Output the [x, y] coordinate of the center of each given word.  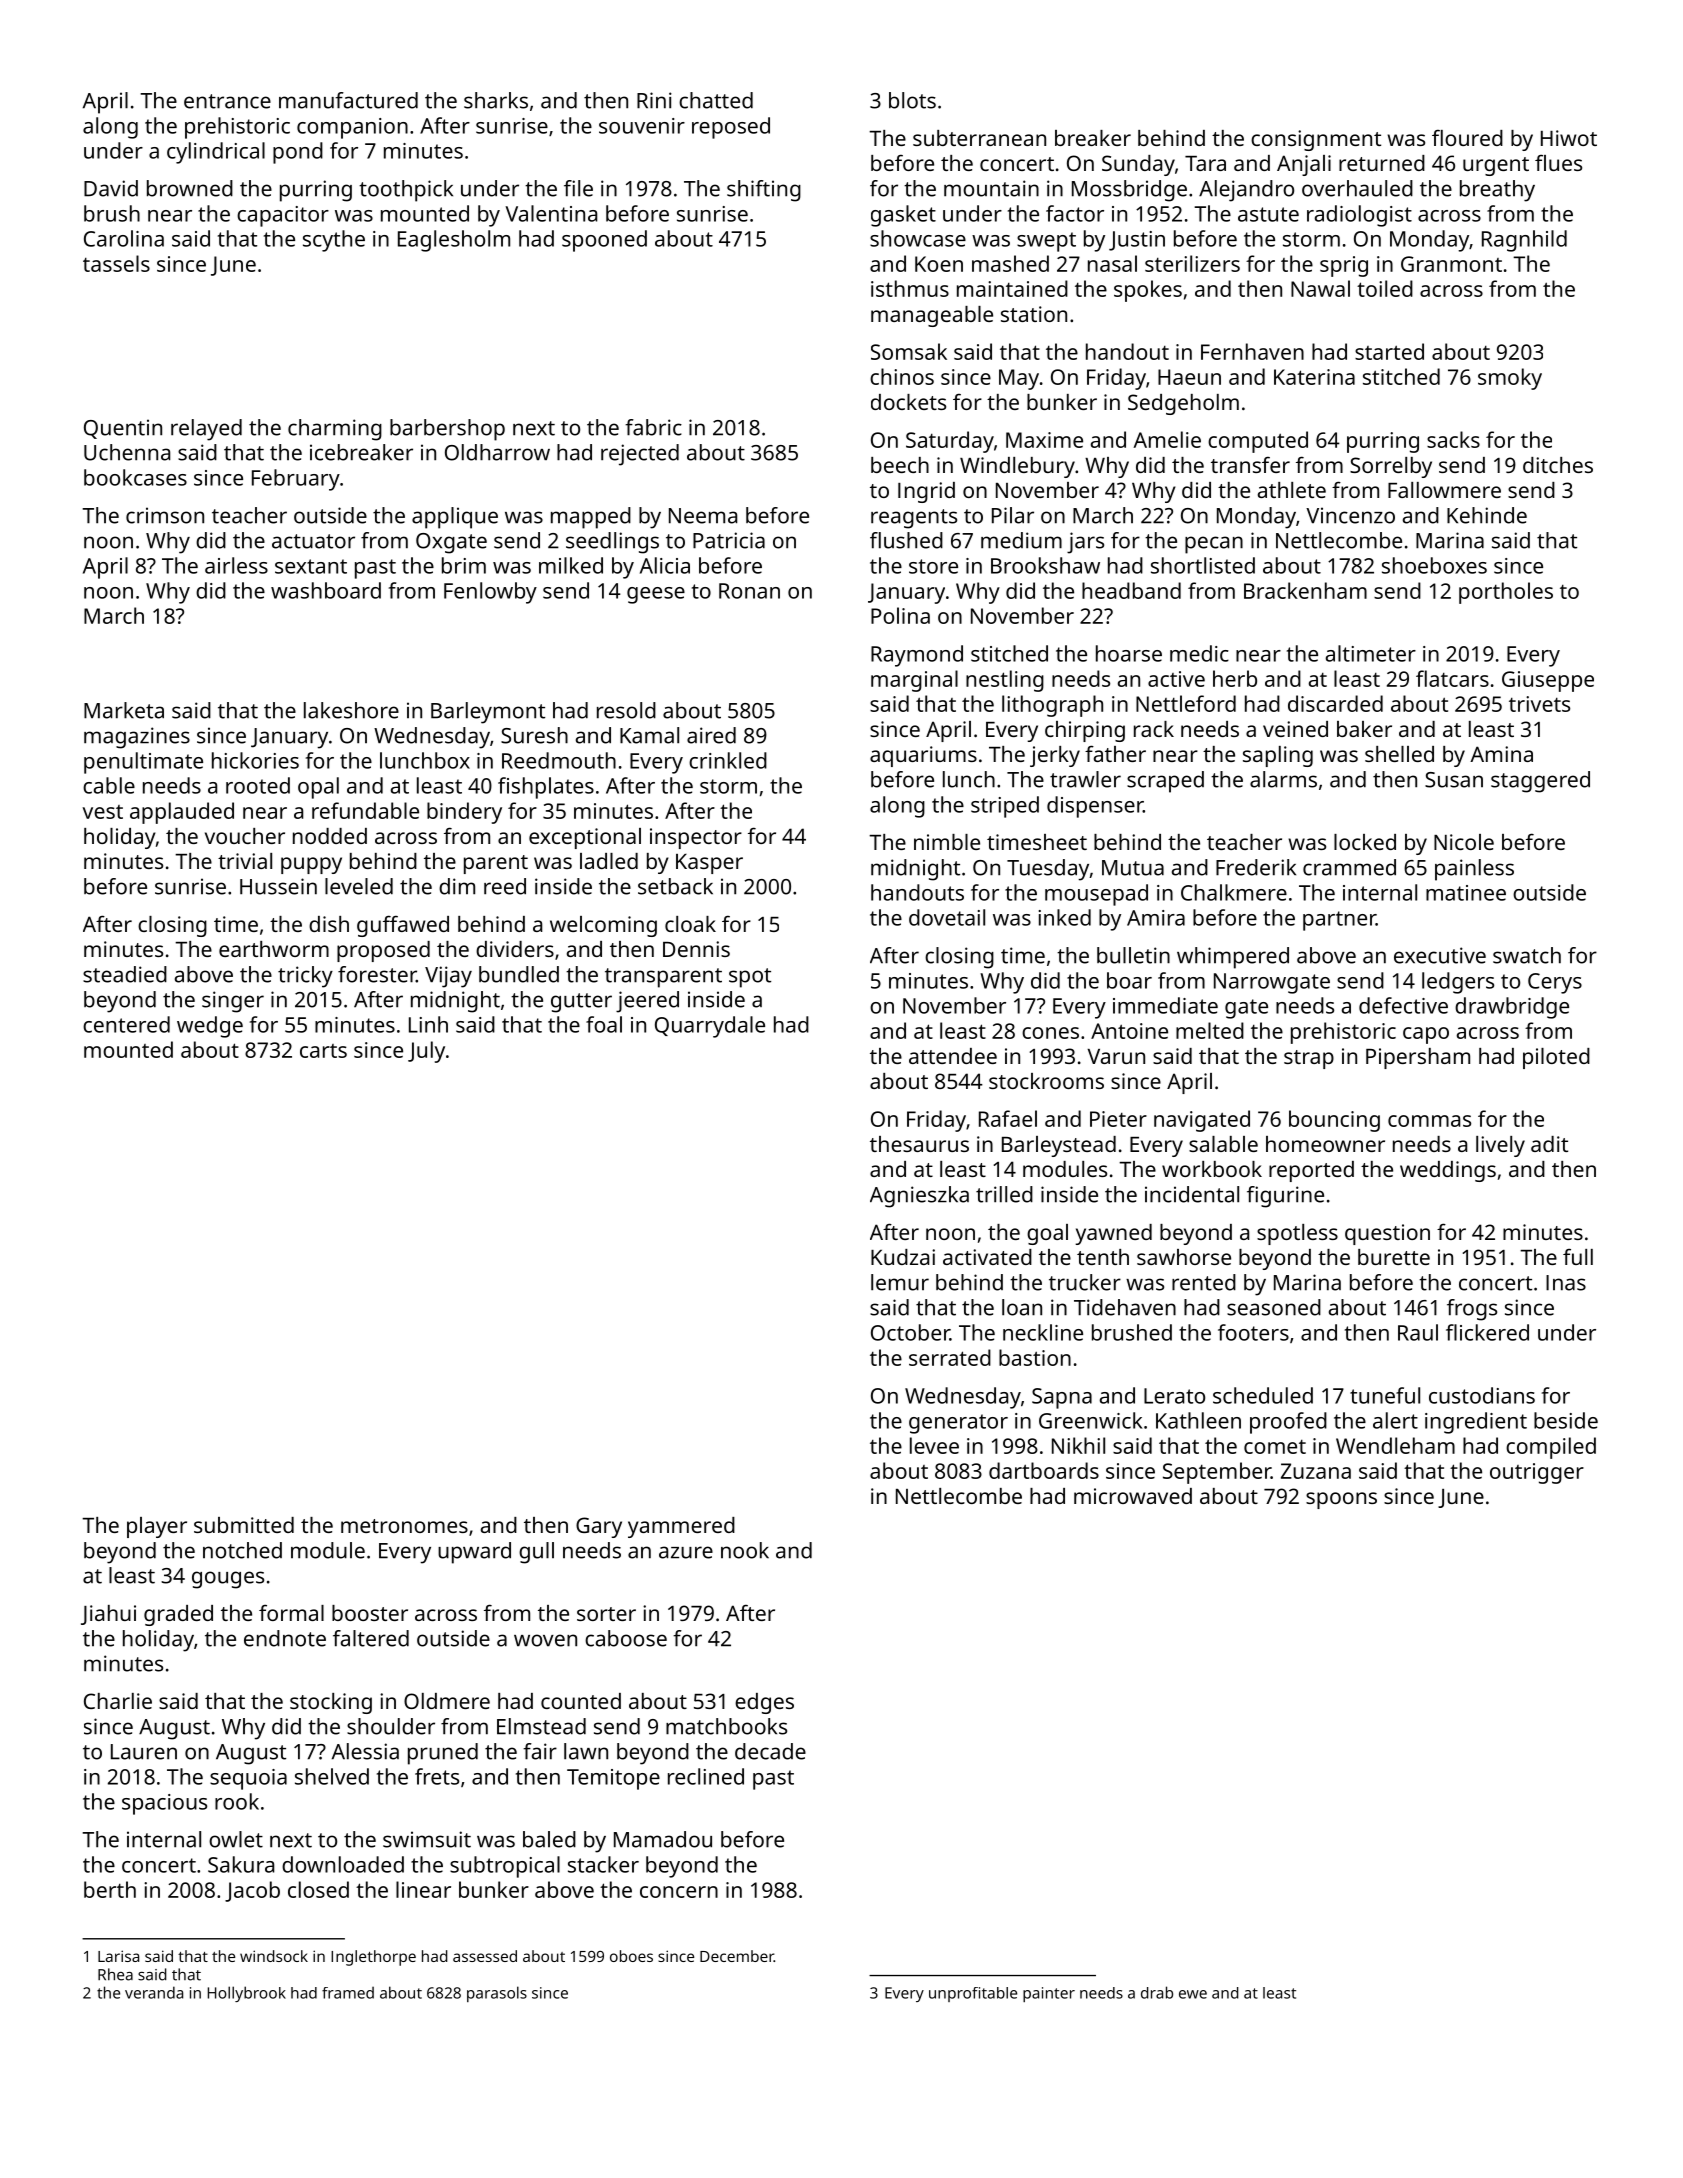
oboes [631, 1956]
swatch [1527, 955]
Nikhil [1078, 1445]
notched [242, 1550]
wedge [210, 1027]
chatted [716, 100]
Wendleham [1395, 1445]
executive [1440, 955]
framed [348, 1993]
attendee [953, 1056]
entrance [227, 101]
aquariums [923, 756]
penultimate [143, 763]
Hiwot [1569, 138]
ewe [1193, 1994]
